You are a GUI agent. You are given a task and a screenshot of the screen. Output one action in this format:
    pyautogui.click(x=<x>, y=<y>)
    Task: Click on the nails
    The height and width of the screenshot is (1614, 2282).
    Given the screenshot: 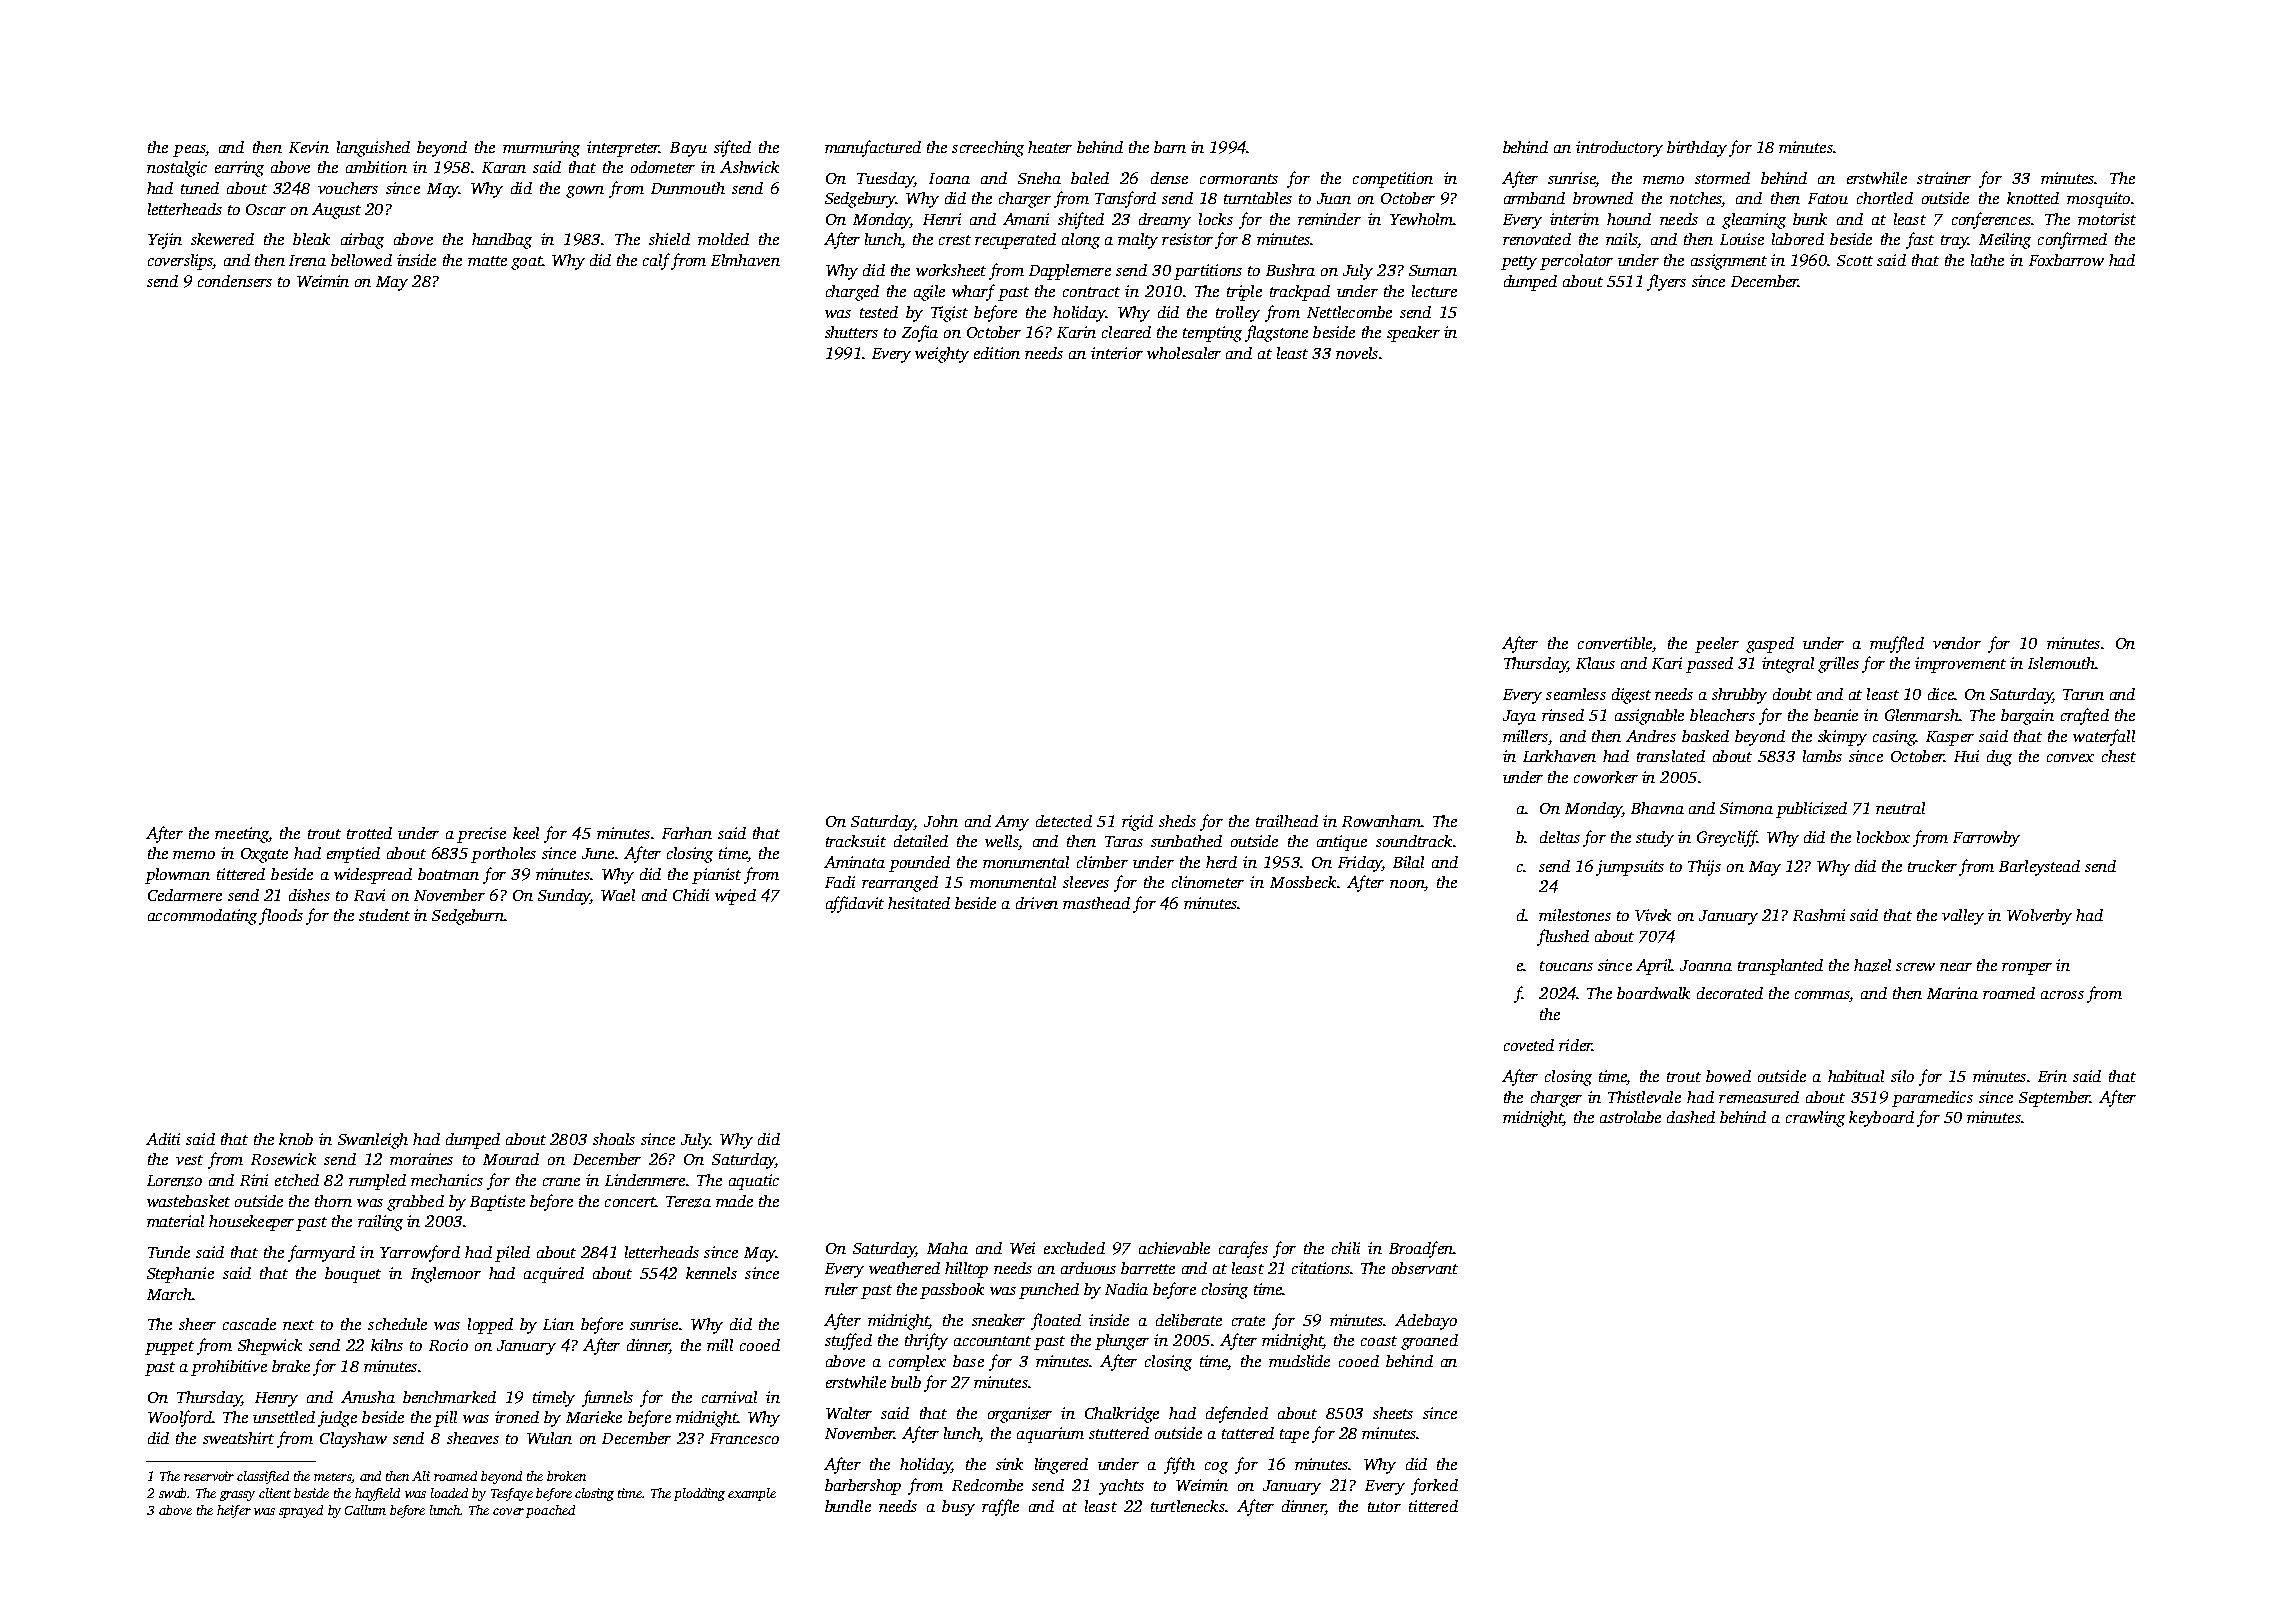 What is the action you would take?
    pyautogui.click(x=1622, y=240)
